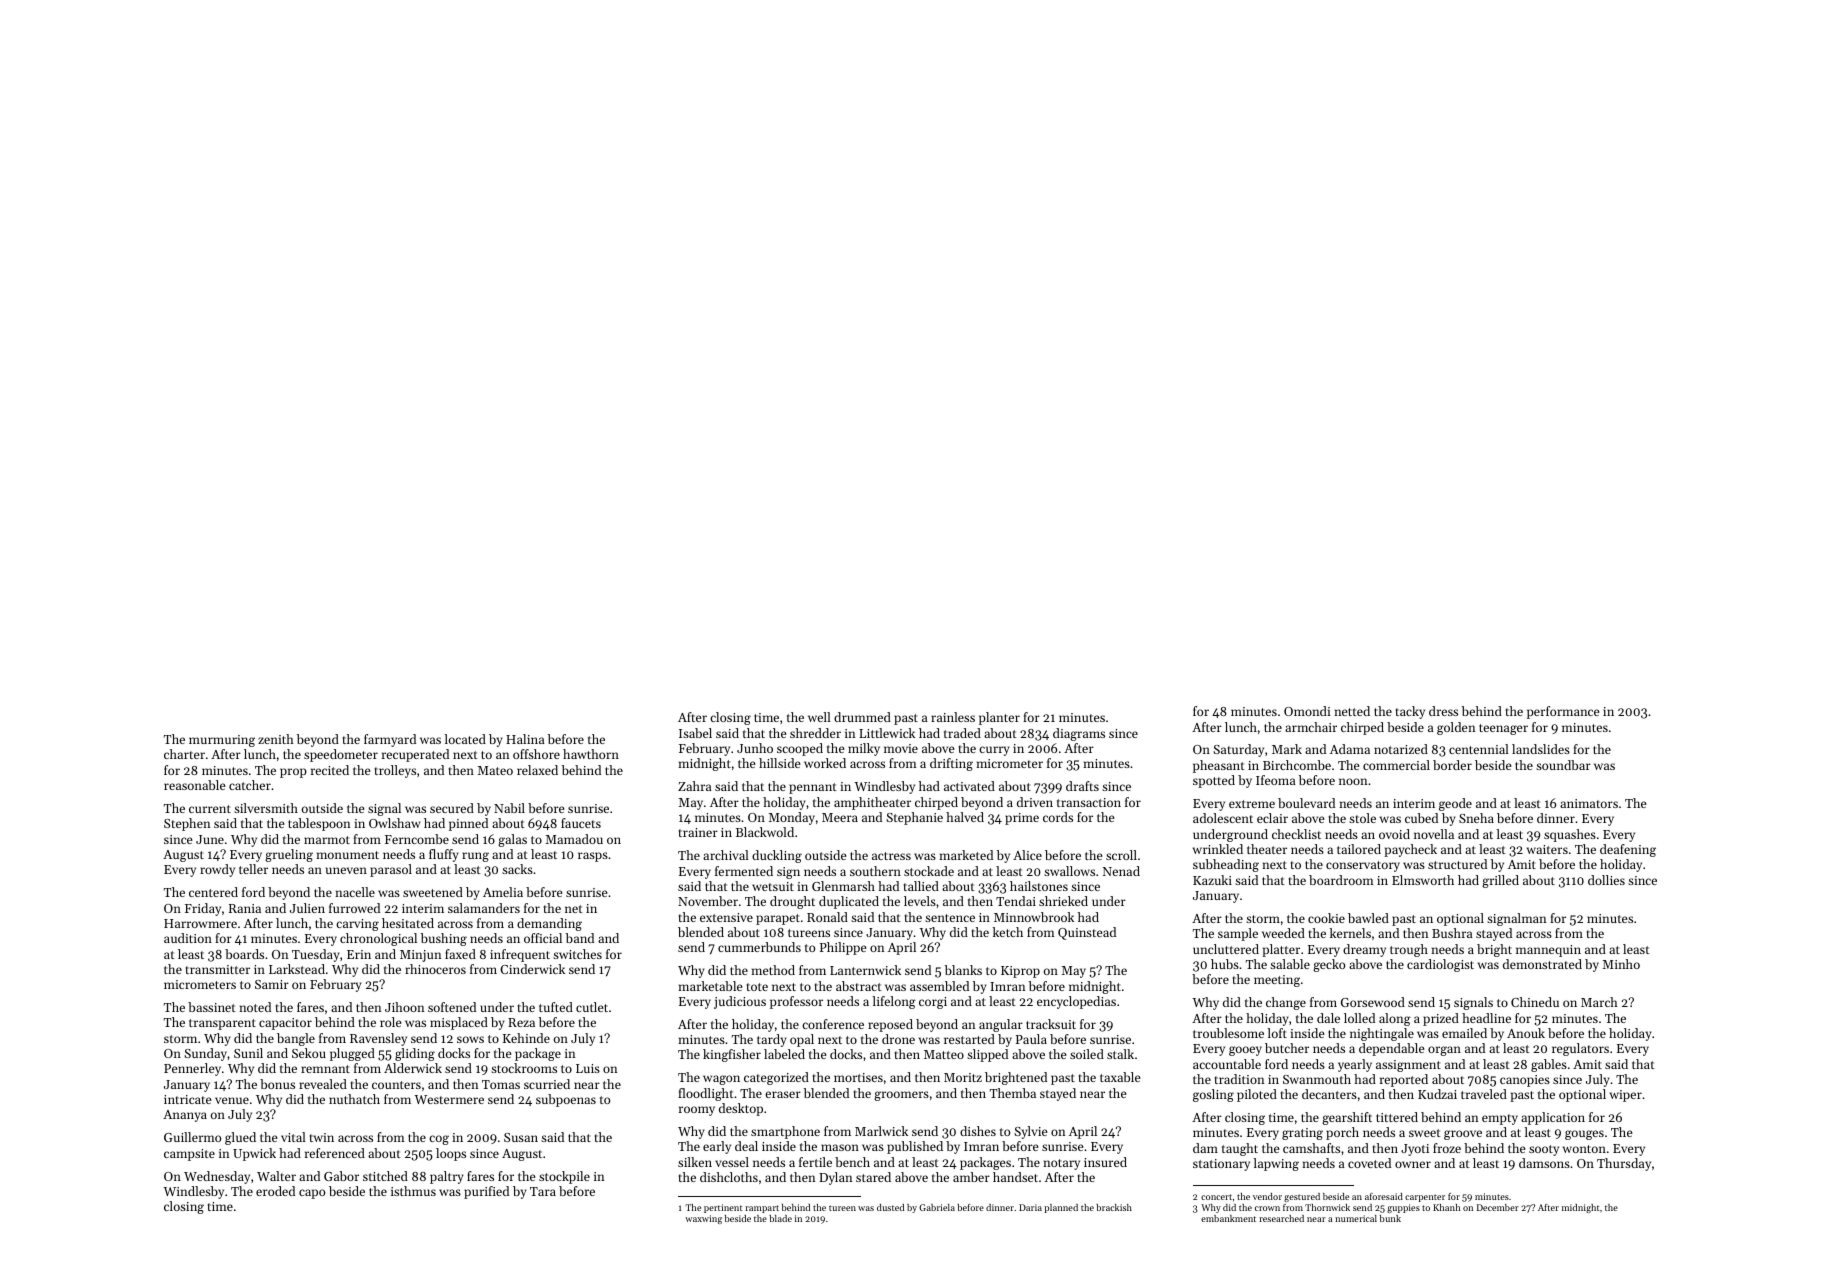 This page has width=1822, height=1288. I want to click on Glenmarsh, so click(843, 886).
